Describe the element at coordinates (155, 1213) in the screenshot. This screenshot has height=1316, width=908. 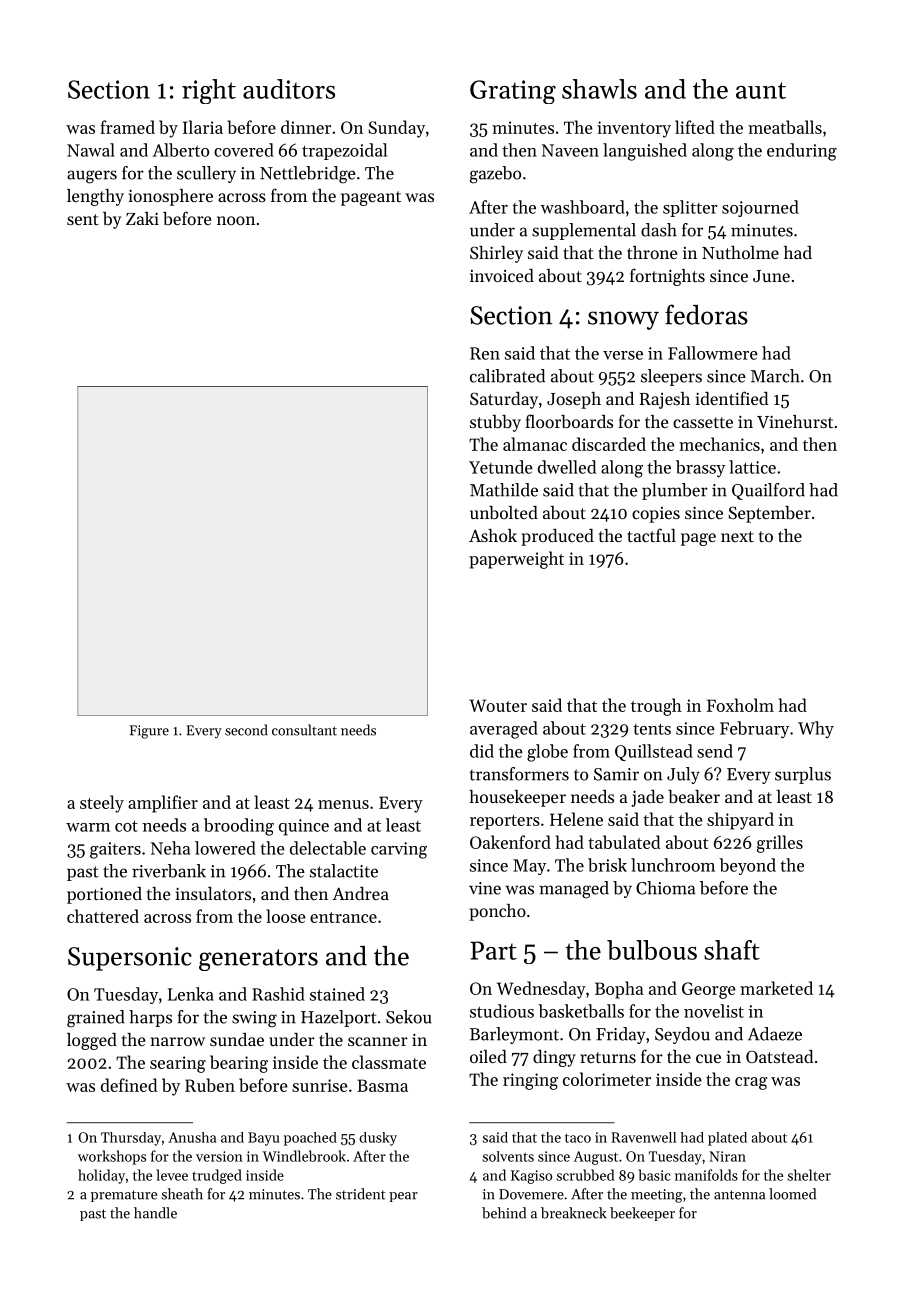
I see `handle` at that location.
